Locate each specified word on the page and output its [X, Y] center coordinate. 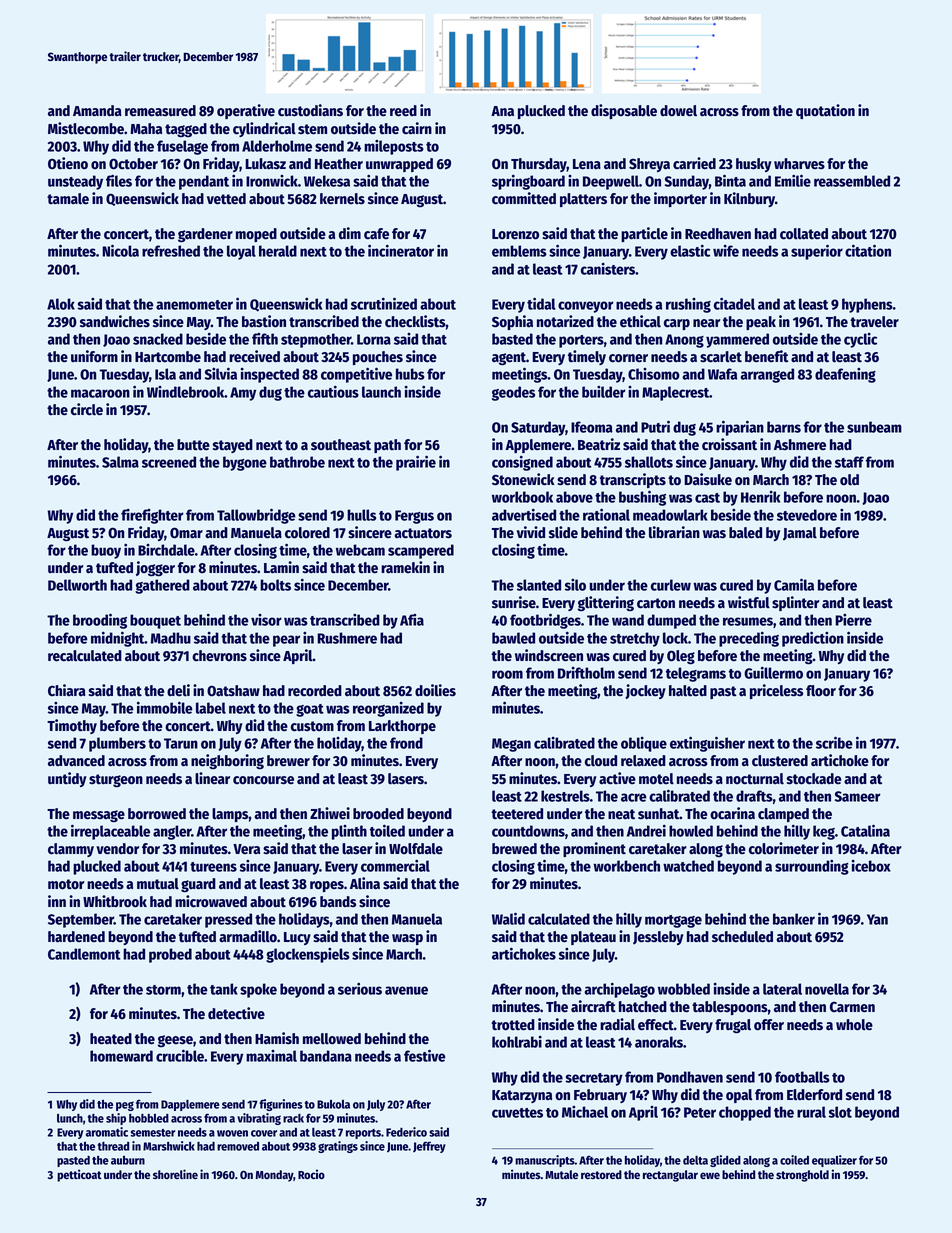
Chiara [67, 690]
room [507, 674]
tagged [186, 130]
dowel [678, 111]
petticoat [79, 1175]
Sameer [857, 796]
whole [854, 1025]
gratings [338, 1147]
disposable [624, 111]
